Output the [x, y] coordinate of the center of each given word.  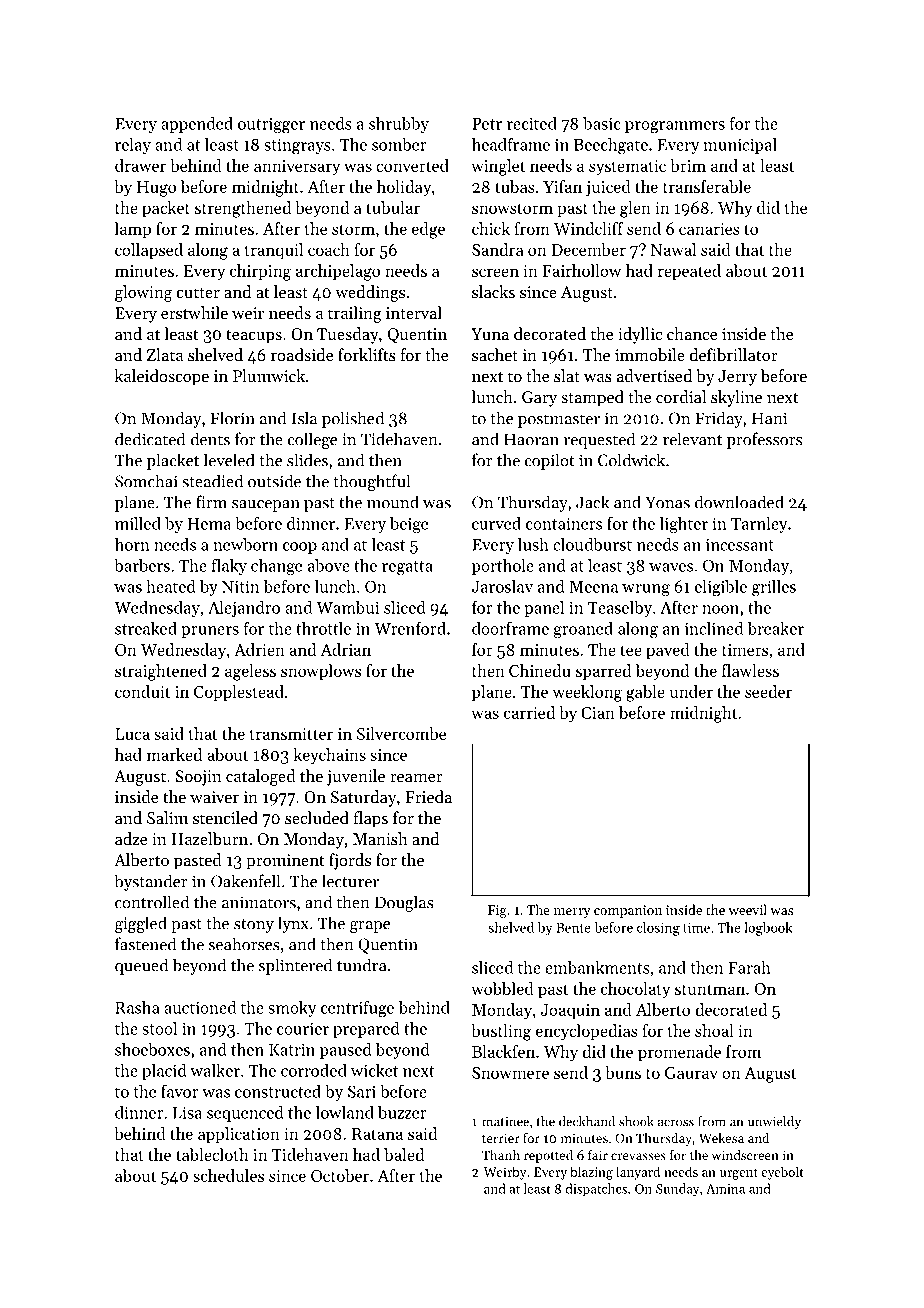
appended [197, 125]
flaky [229, 566]
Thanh [501, 1155]
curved [496, 523]
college [312, 440]
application [239, 1135]
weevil [747, 909]
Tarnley [759, 525]
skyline [736, 398]
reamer [416, 778]
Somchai [146, 481]
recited [532, 123]
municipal [740, 146]
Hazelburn [210, 838]
